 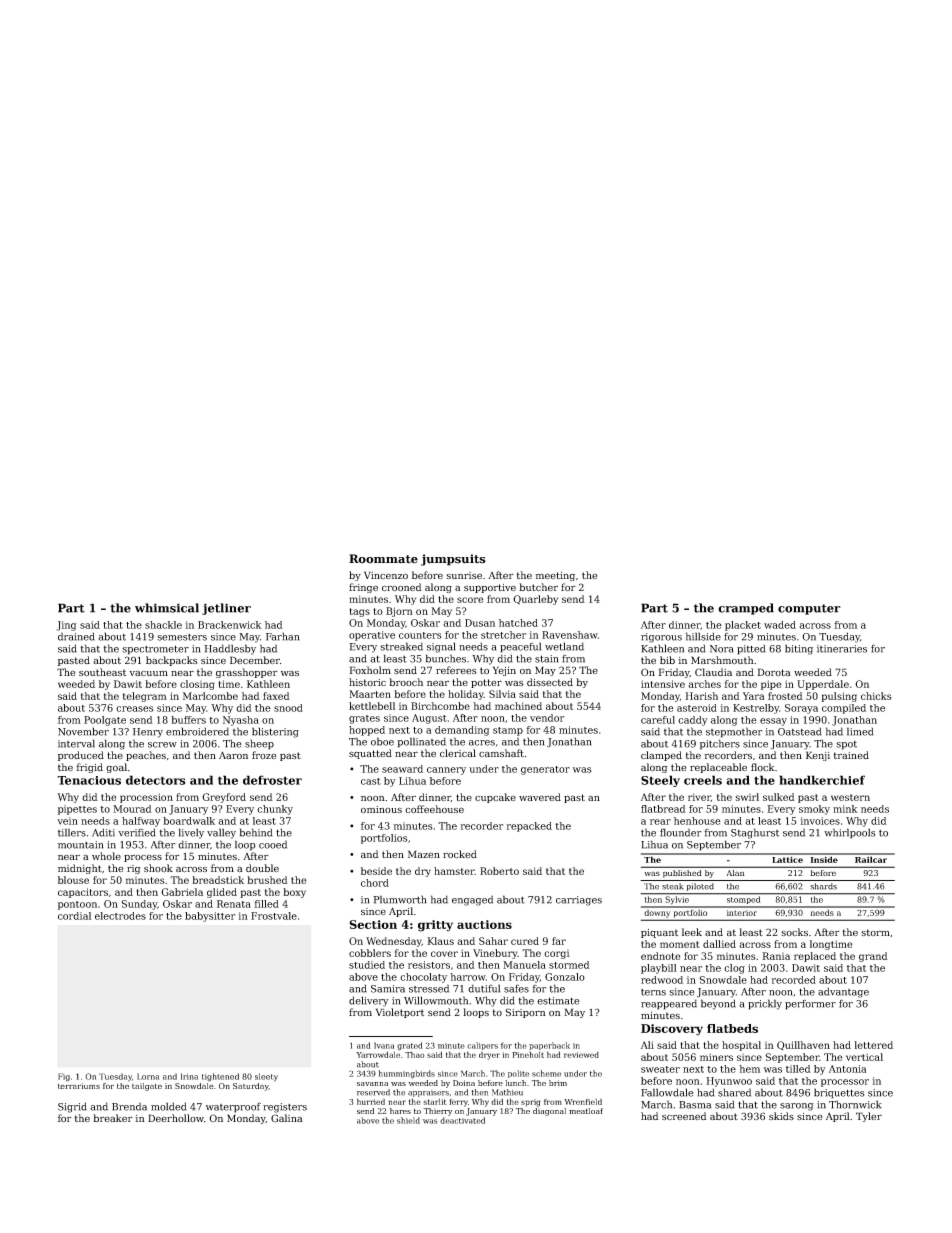 What do you see at coordinates (67, 821) in the document?
I see `vein` at bounding box center [67, 821].
